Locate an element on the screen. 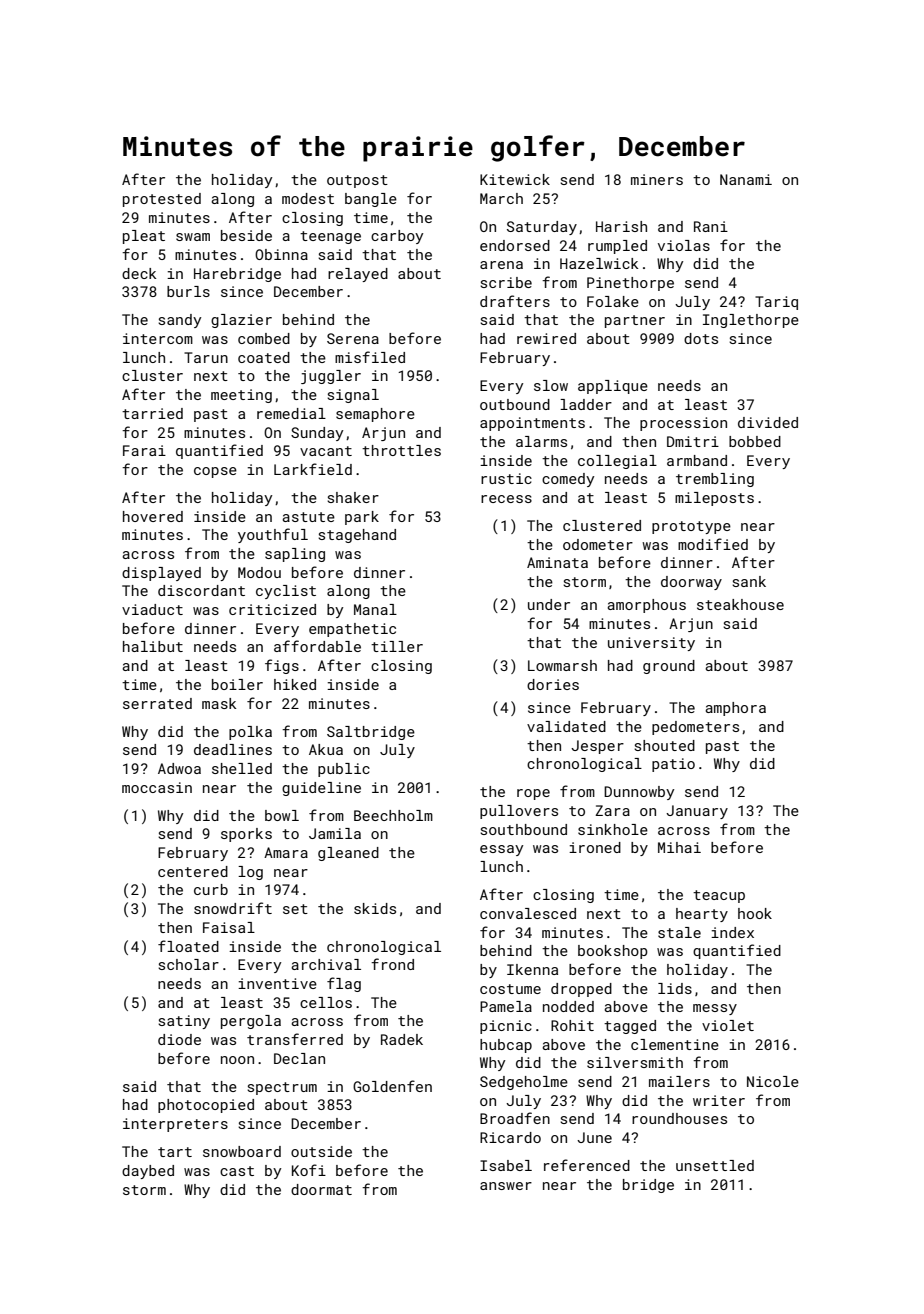  miners is located at coordinates (657, 179).
